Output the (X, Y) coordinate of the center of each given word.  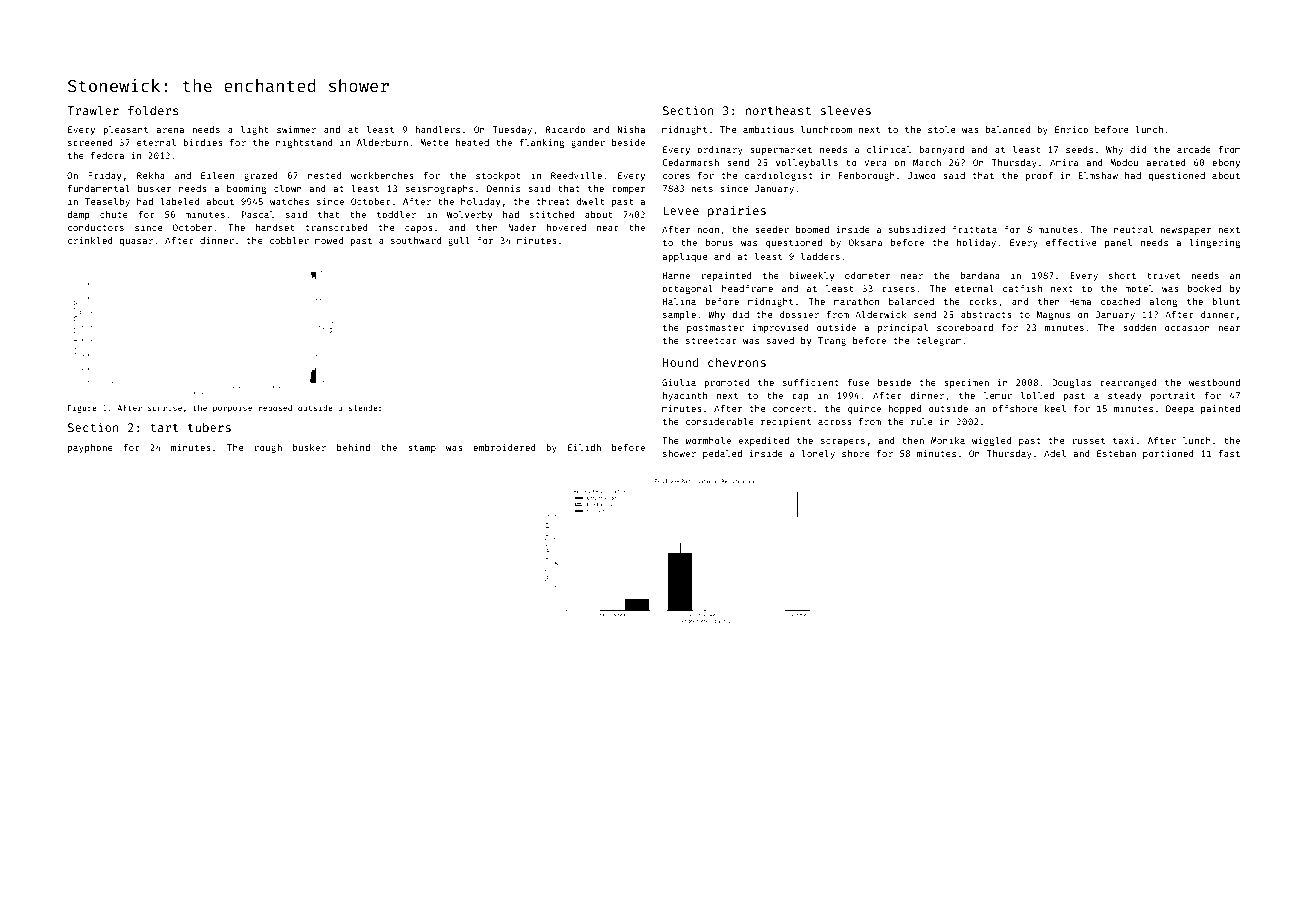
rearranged (1128, 383)
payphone (90, 448)
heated (472, 142)
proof (1039, 176)
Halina (679, 301)
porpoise (232, 409)
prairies (737, 211)
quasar (136, 242)
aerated (1166, 162)
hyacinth (685, 396)
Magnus (1053, 315)
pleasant (125, 130)
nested (324, 175)
